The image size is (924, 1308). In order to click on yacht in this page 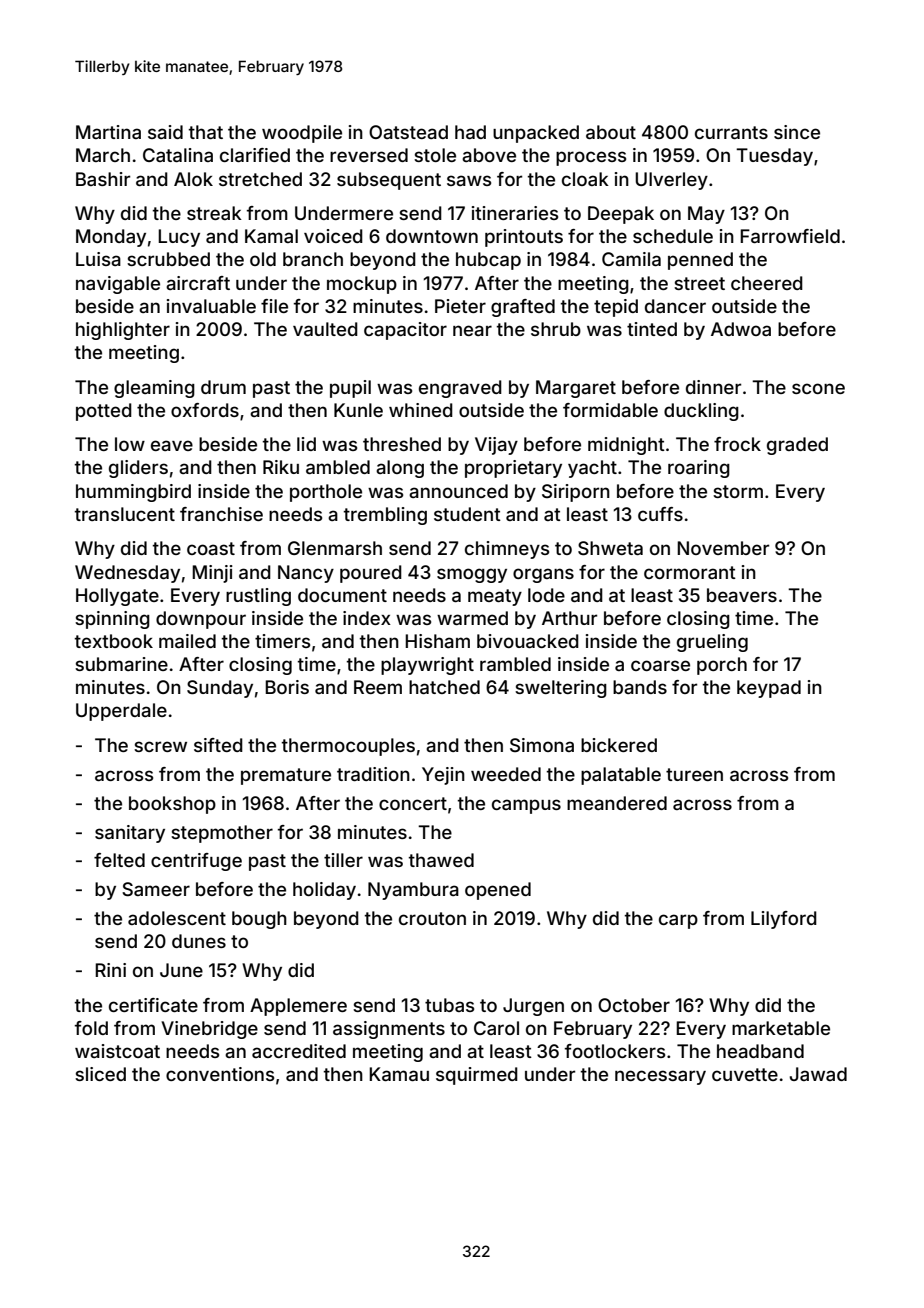, I will do `click(592, 469)`.
